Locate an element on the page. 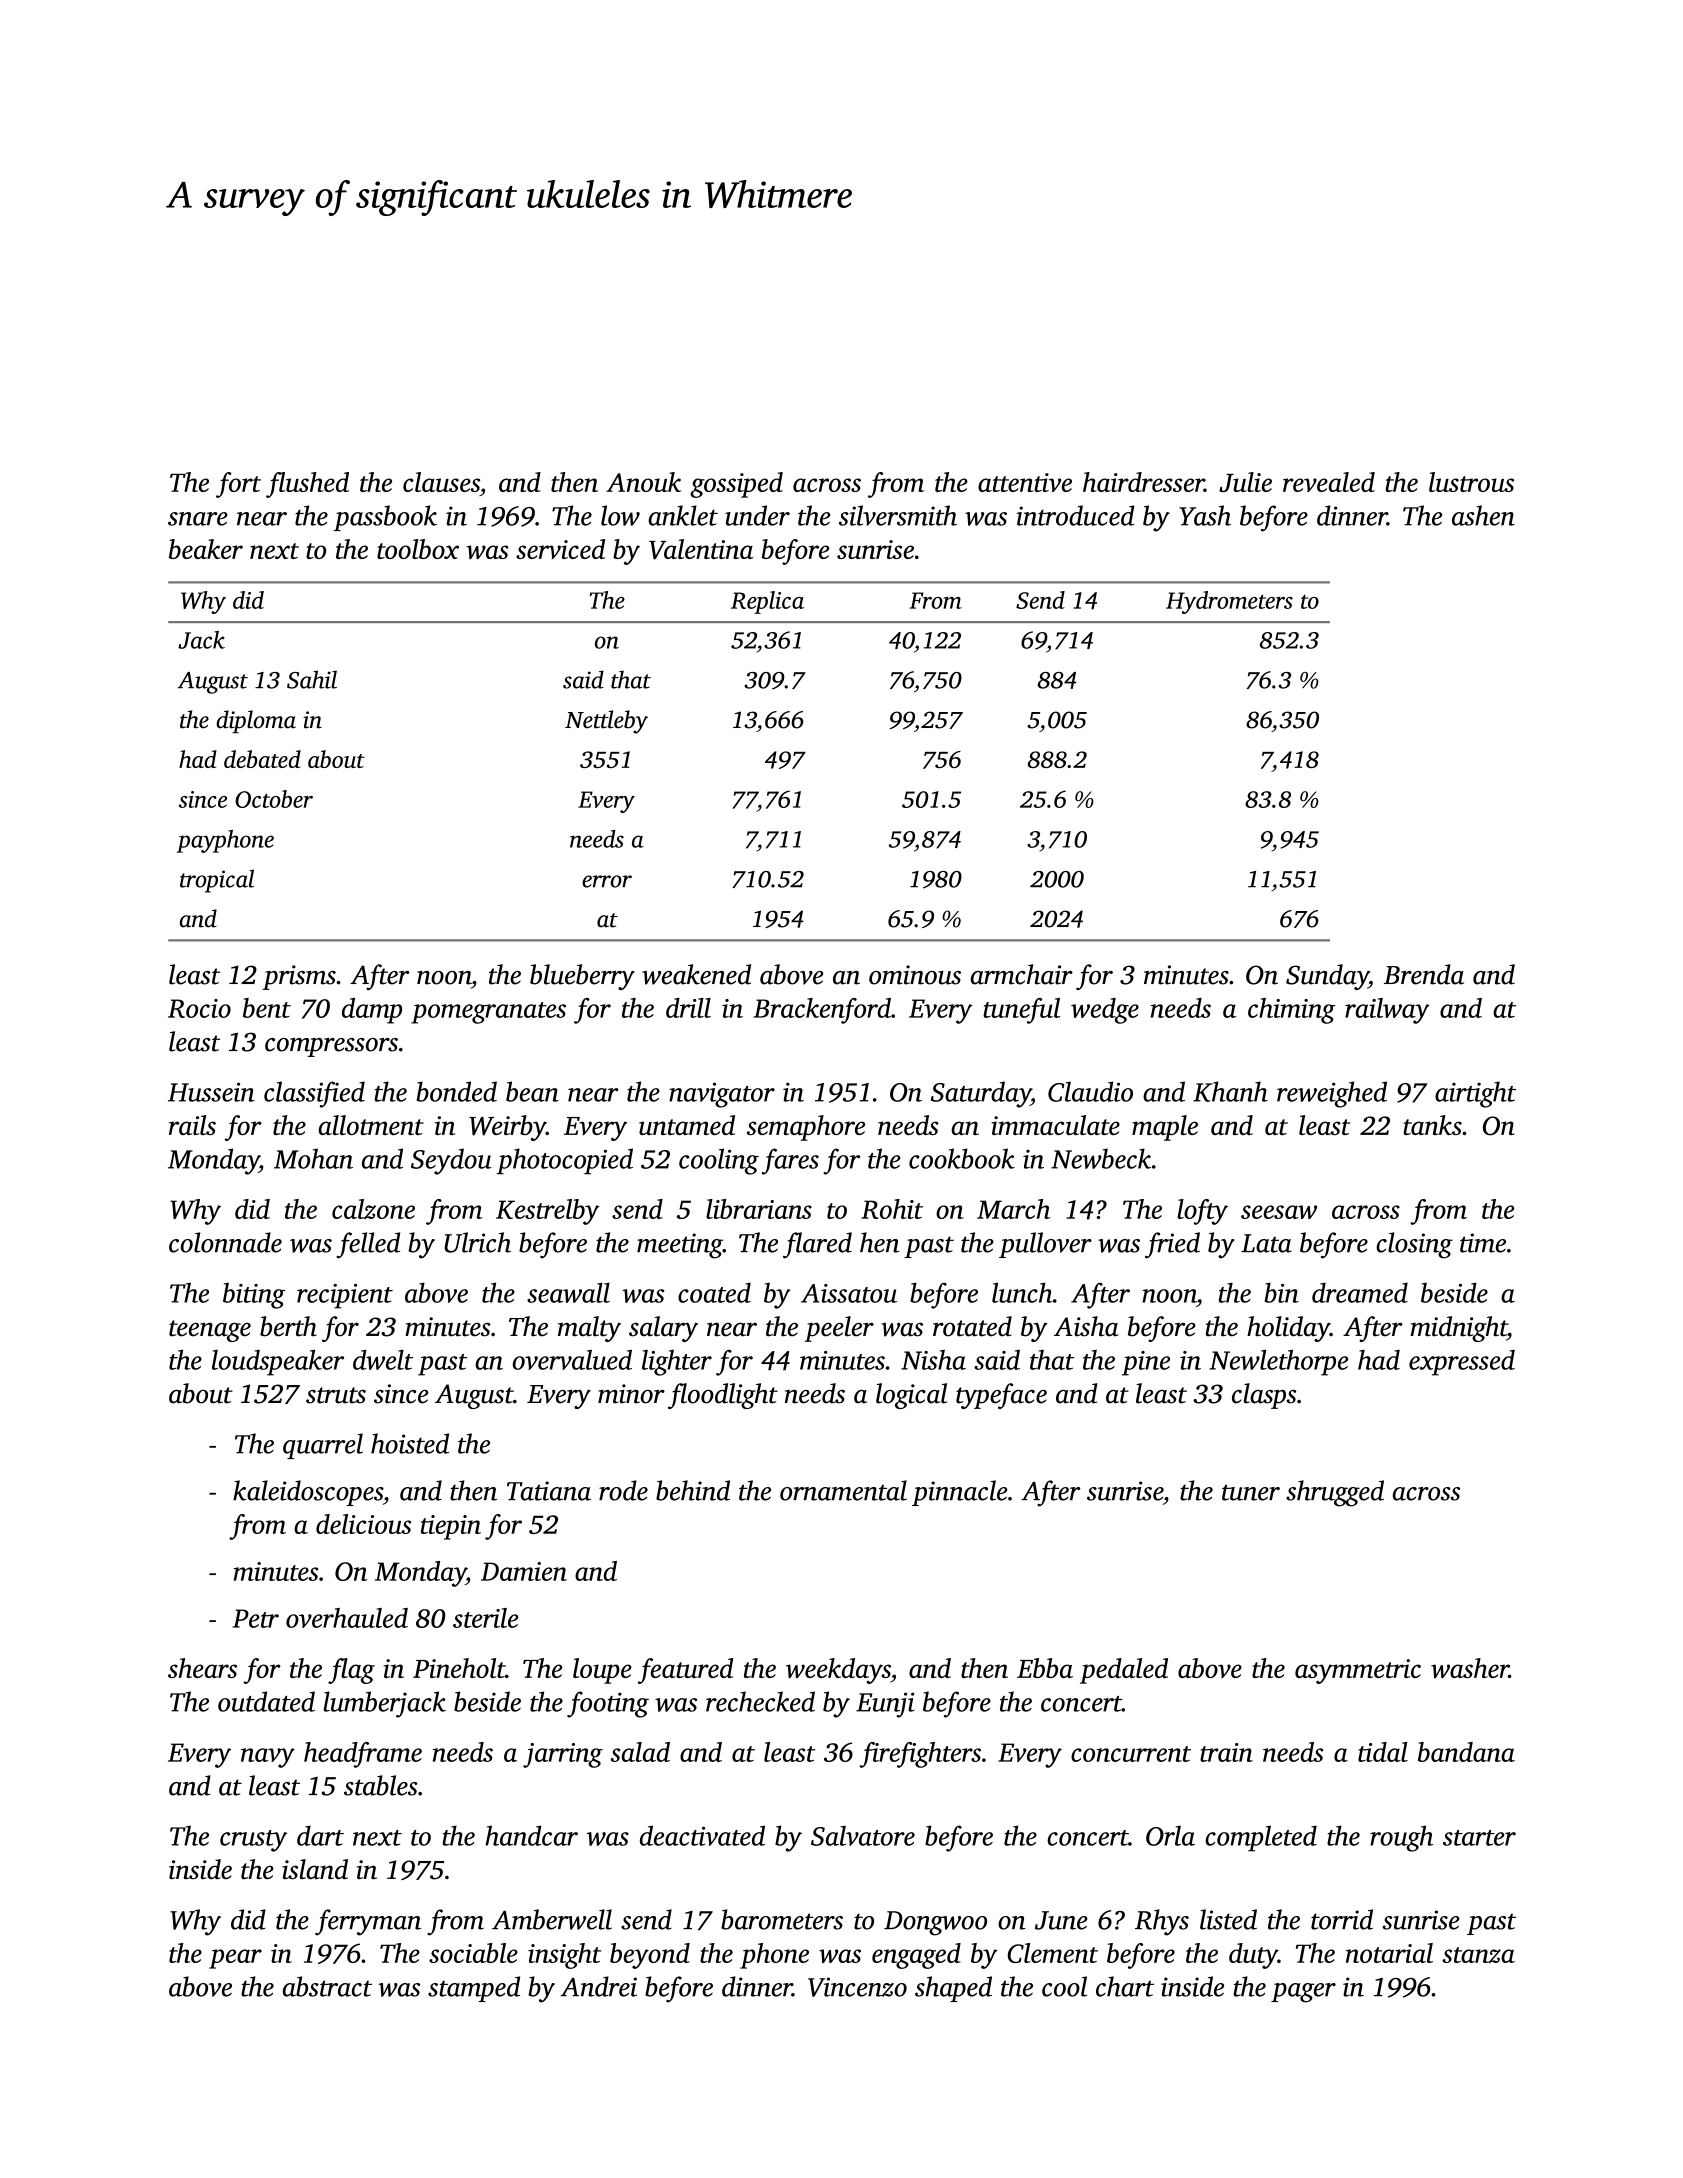 The height and width of the document is (2178, 1683). blueberry is located at coordinates (582, 977).
